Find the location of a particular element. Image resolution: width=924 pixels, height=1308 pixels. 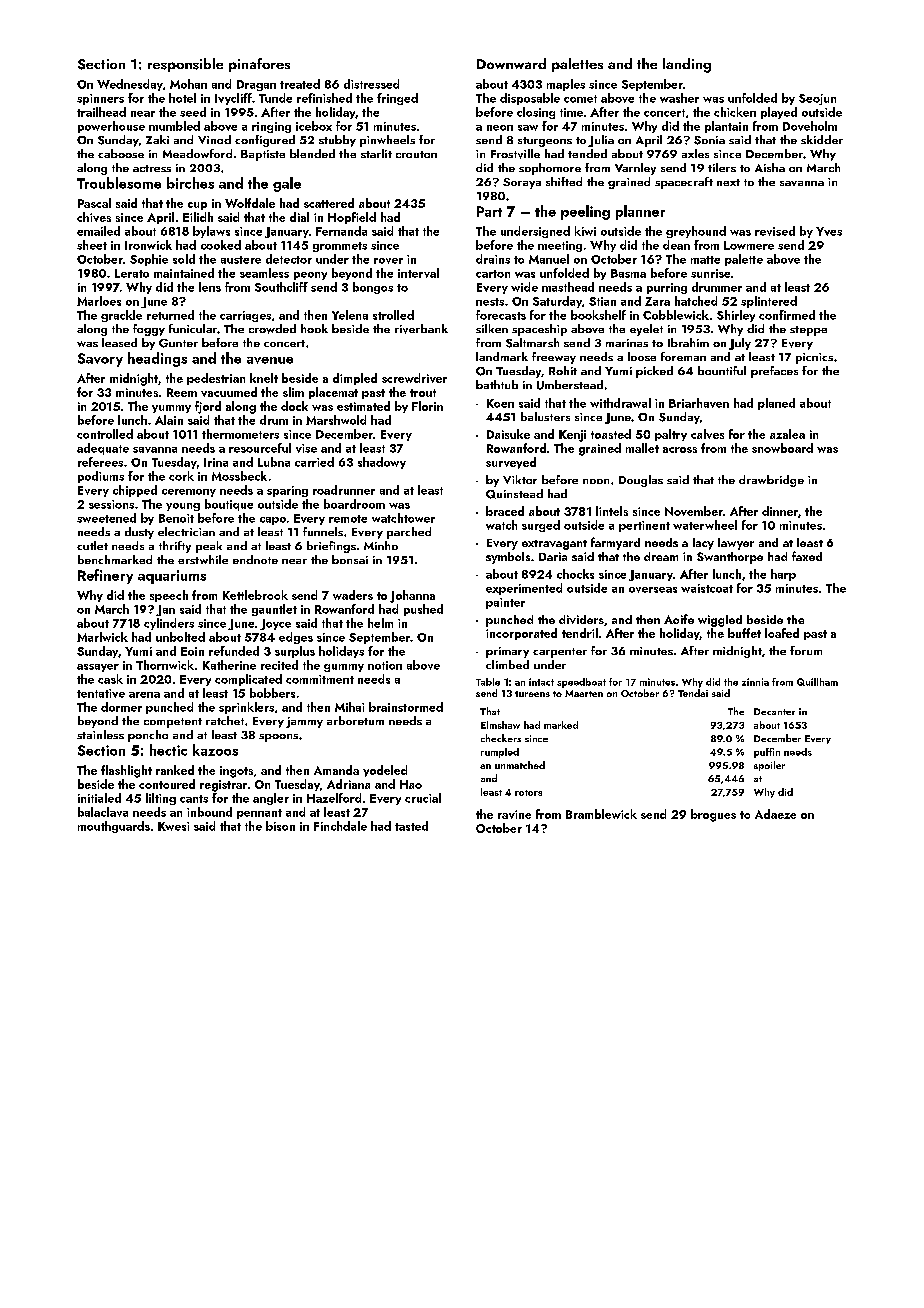

Lubna is located at coordinates (274, 462).
